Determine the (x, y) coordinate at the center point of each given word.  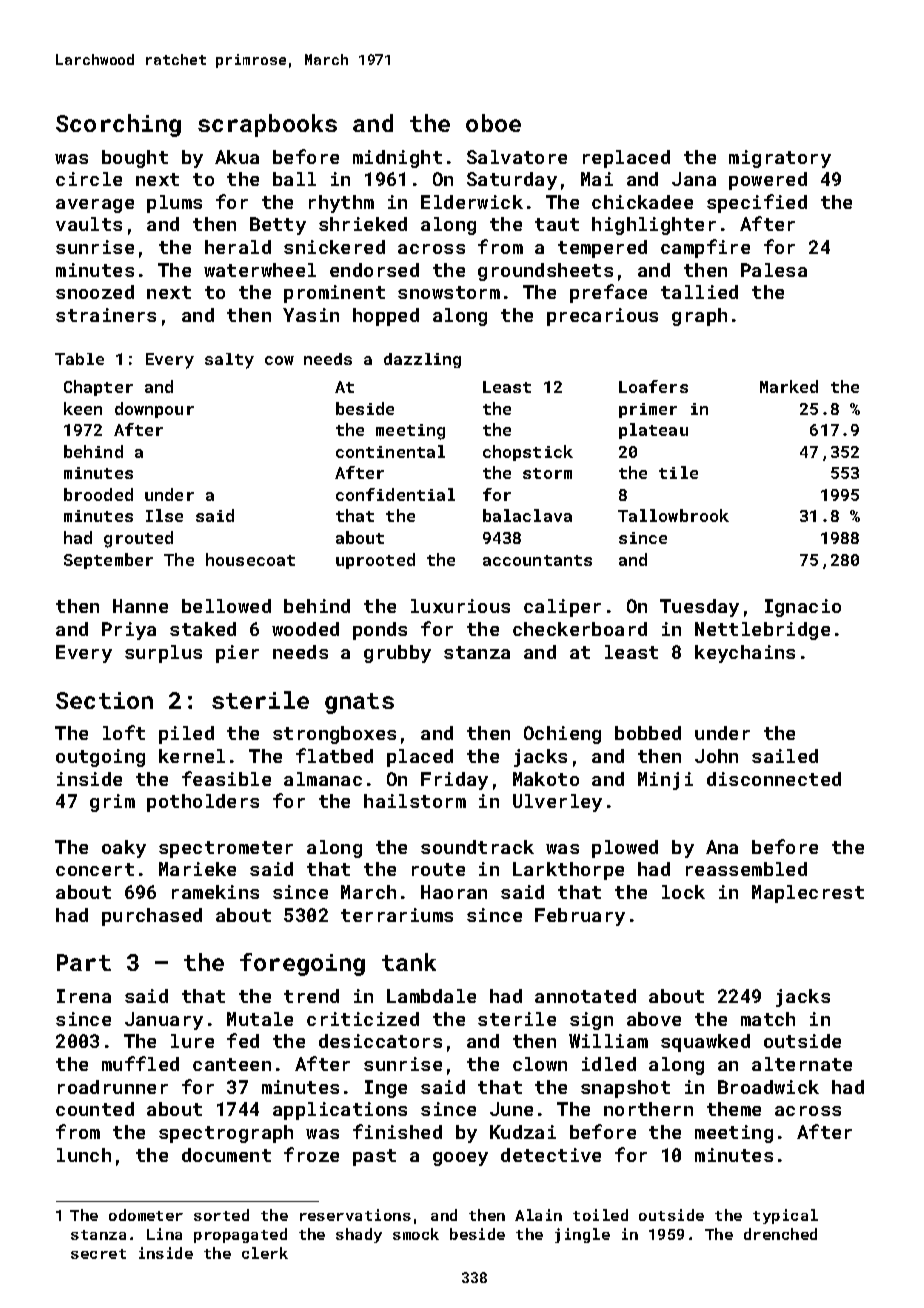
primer (648, 410)
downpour (154, 410)
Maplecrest (808, 894)
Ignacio (803, 608)
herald (238, 247)
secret (98, 1254)
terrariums (397, 915)
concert (95, 869)
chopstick (528, 453)
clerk (265, 1253)
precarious (602, 317)
